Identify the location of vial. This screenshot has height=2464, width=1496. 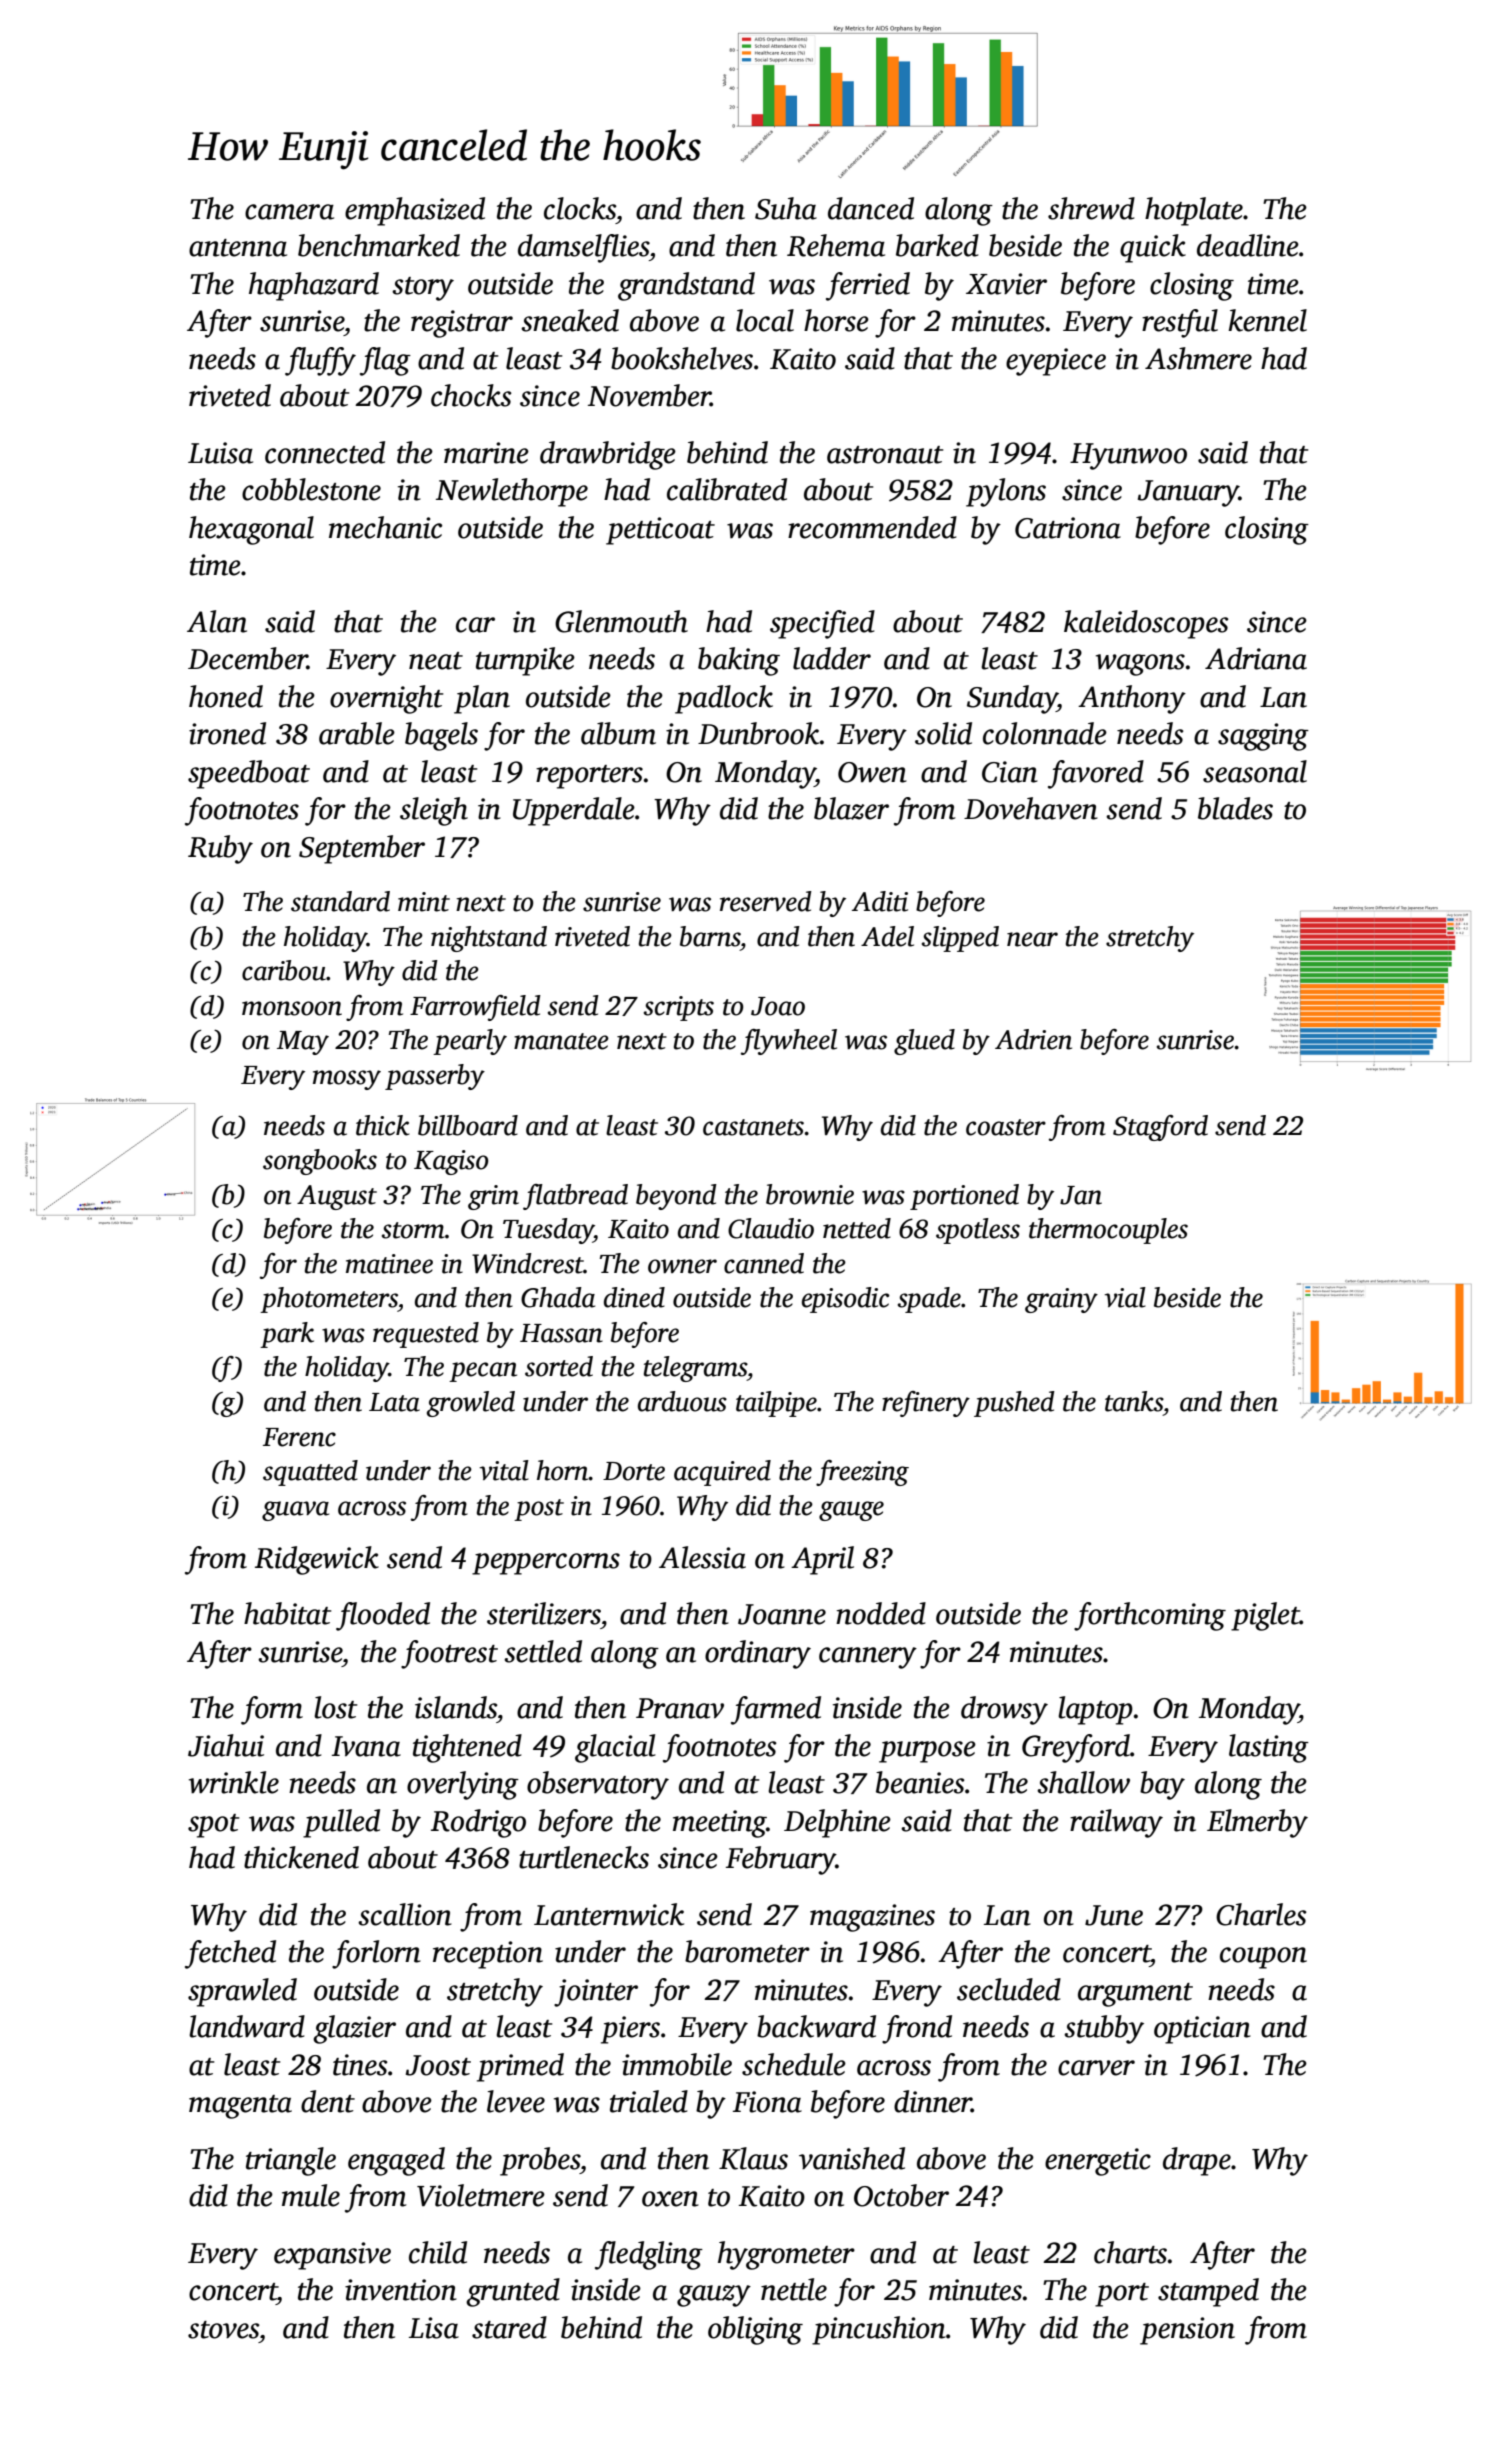
(1125, 1297).
